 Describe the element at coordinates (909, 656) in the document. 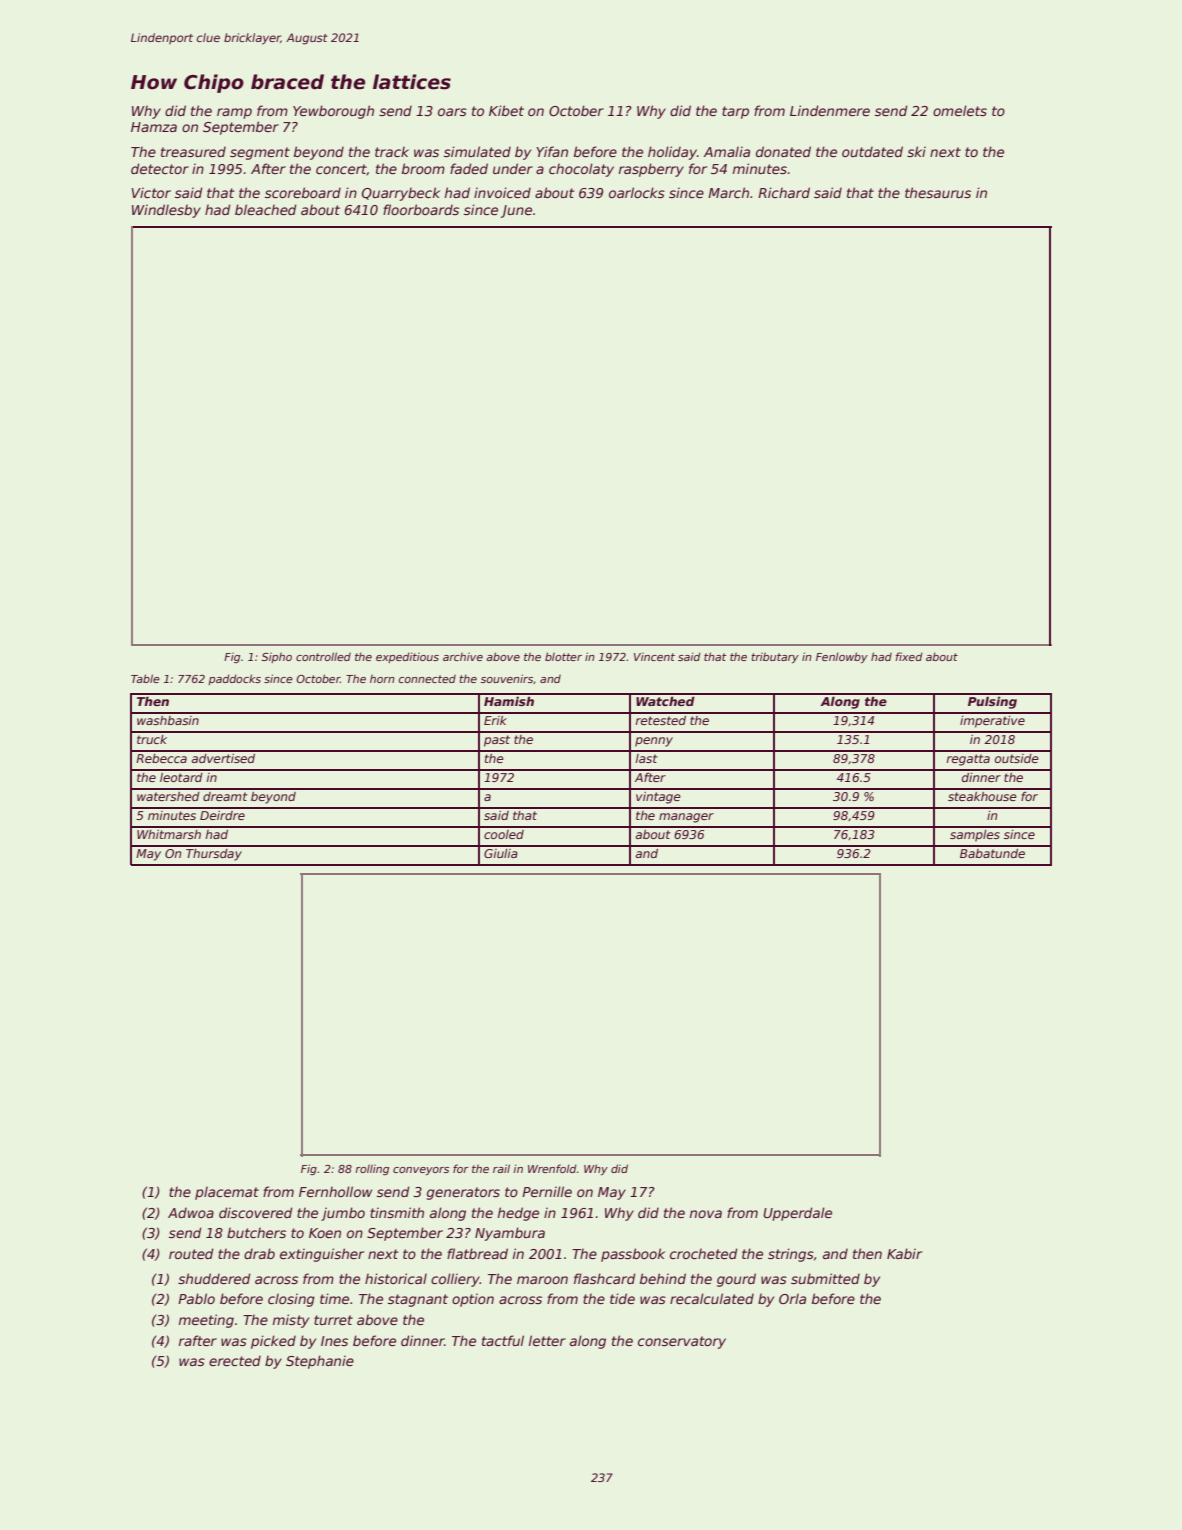

I see `fixed` at that location.
